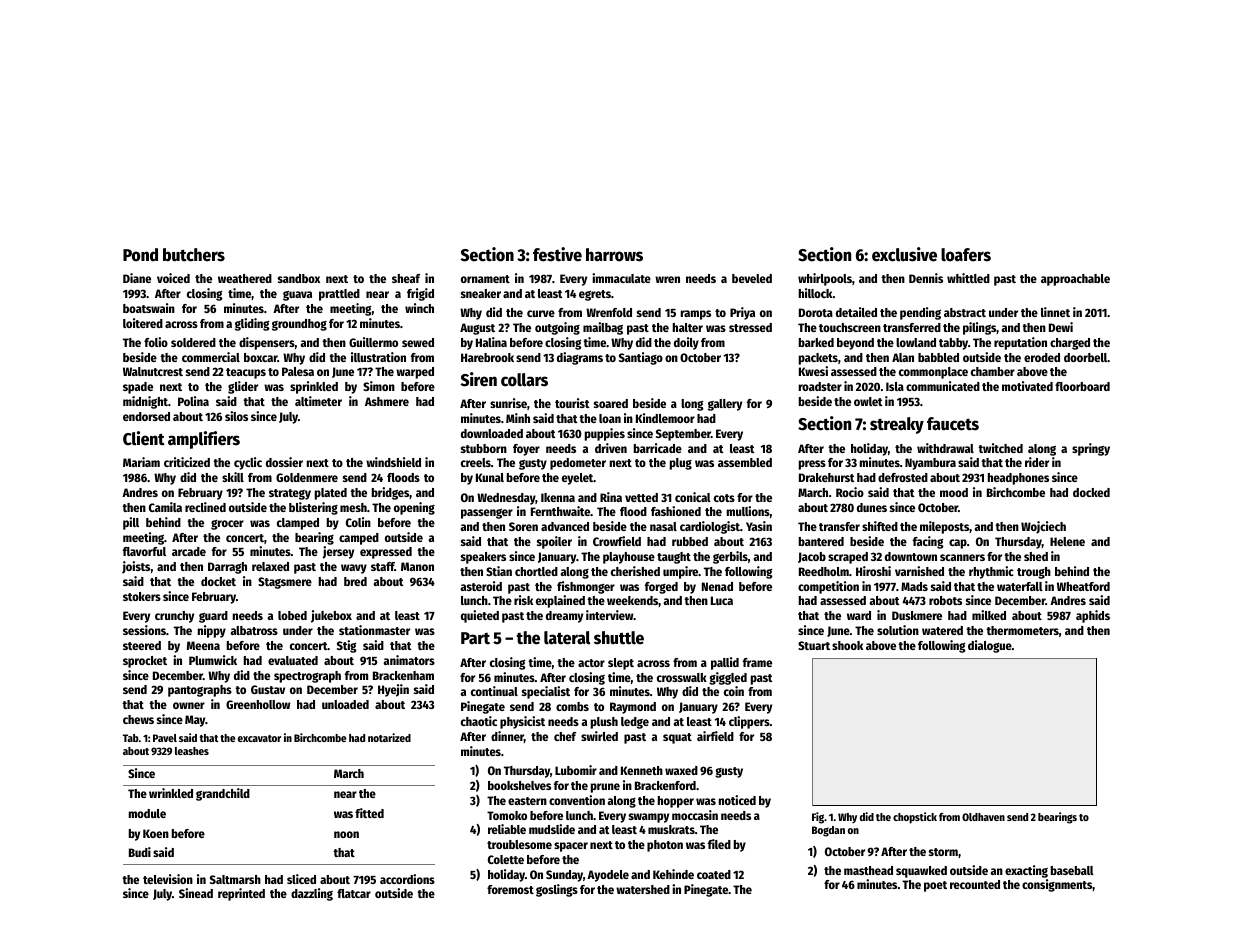  I want to click on weathered, so click(245, 278).
